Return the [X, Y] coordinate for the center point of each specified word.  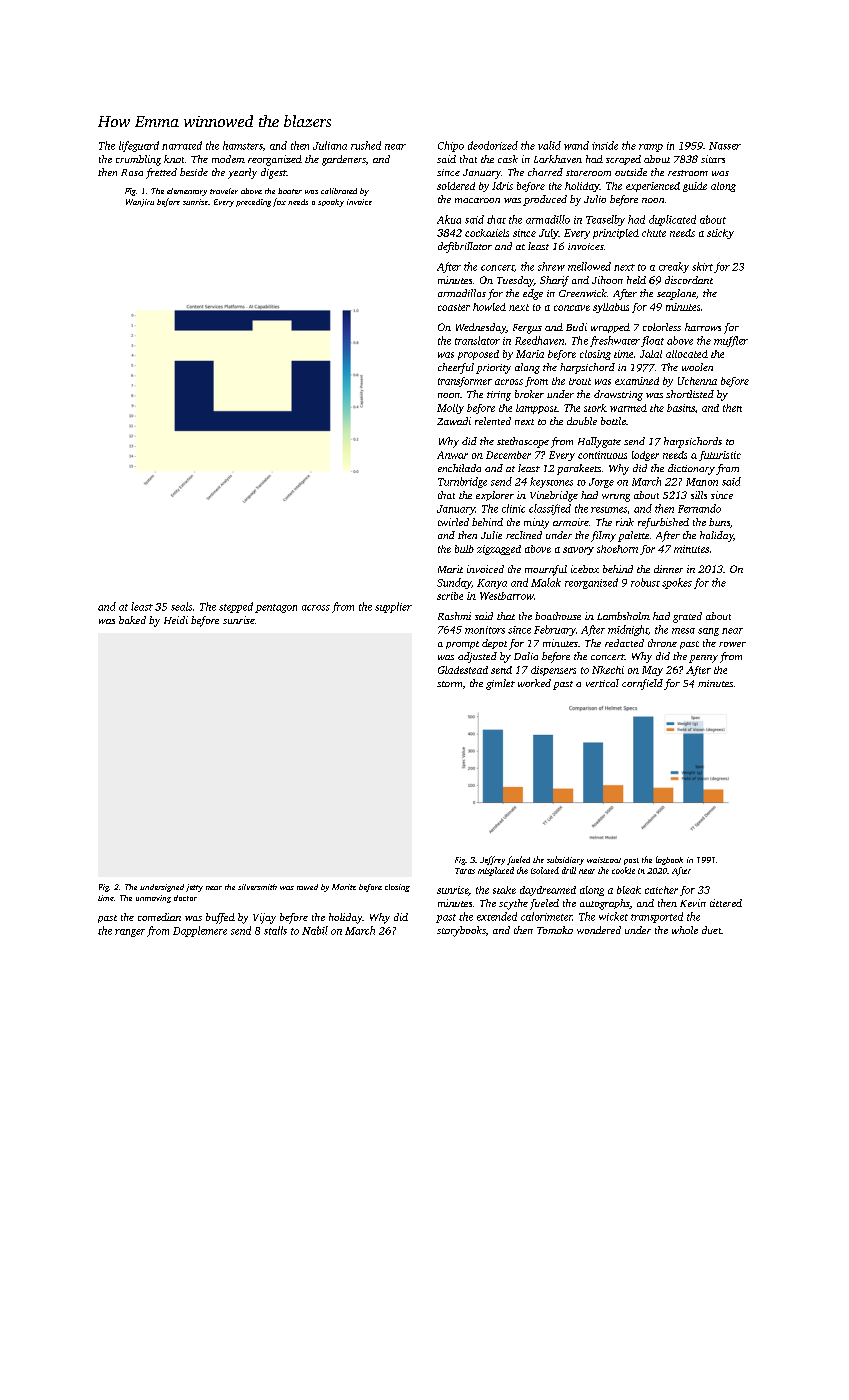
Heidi [176, 620]
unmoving [153, 899]
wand [576, 145]
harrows [703, 327]
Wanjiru [140, 203]
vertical [602, 683]
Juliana [330, 145]
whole [685, 930]
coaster [454, 307]
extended [497, 916]
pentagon [276, 608]
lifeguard [139, 146]
